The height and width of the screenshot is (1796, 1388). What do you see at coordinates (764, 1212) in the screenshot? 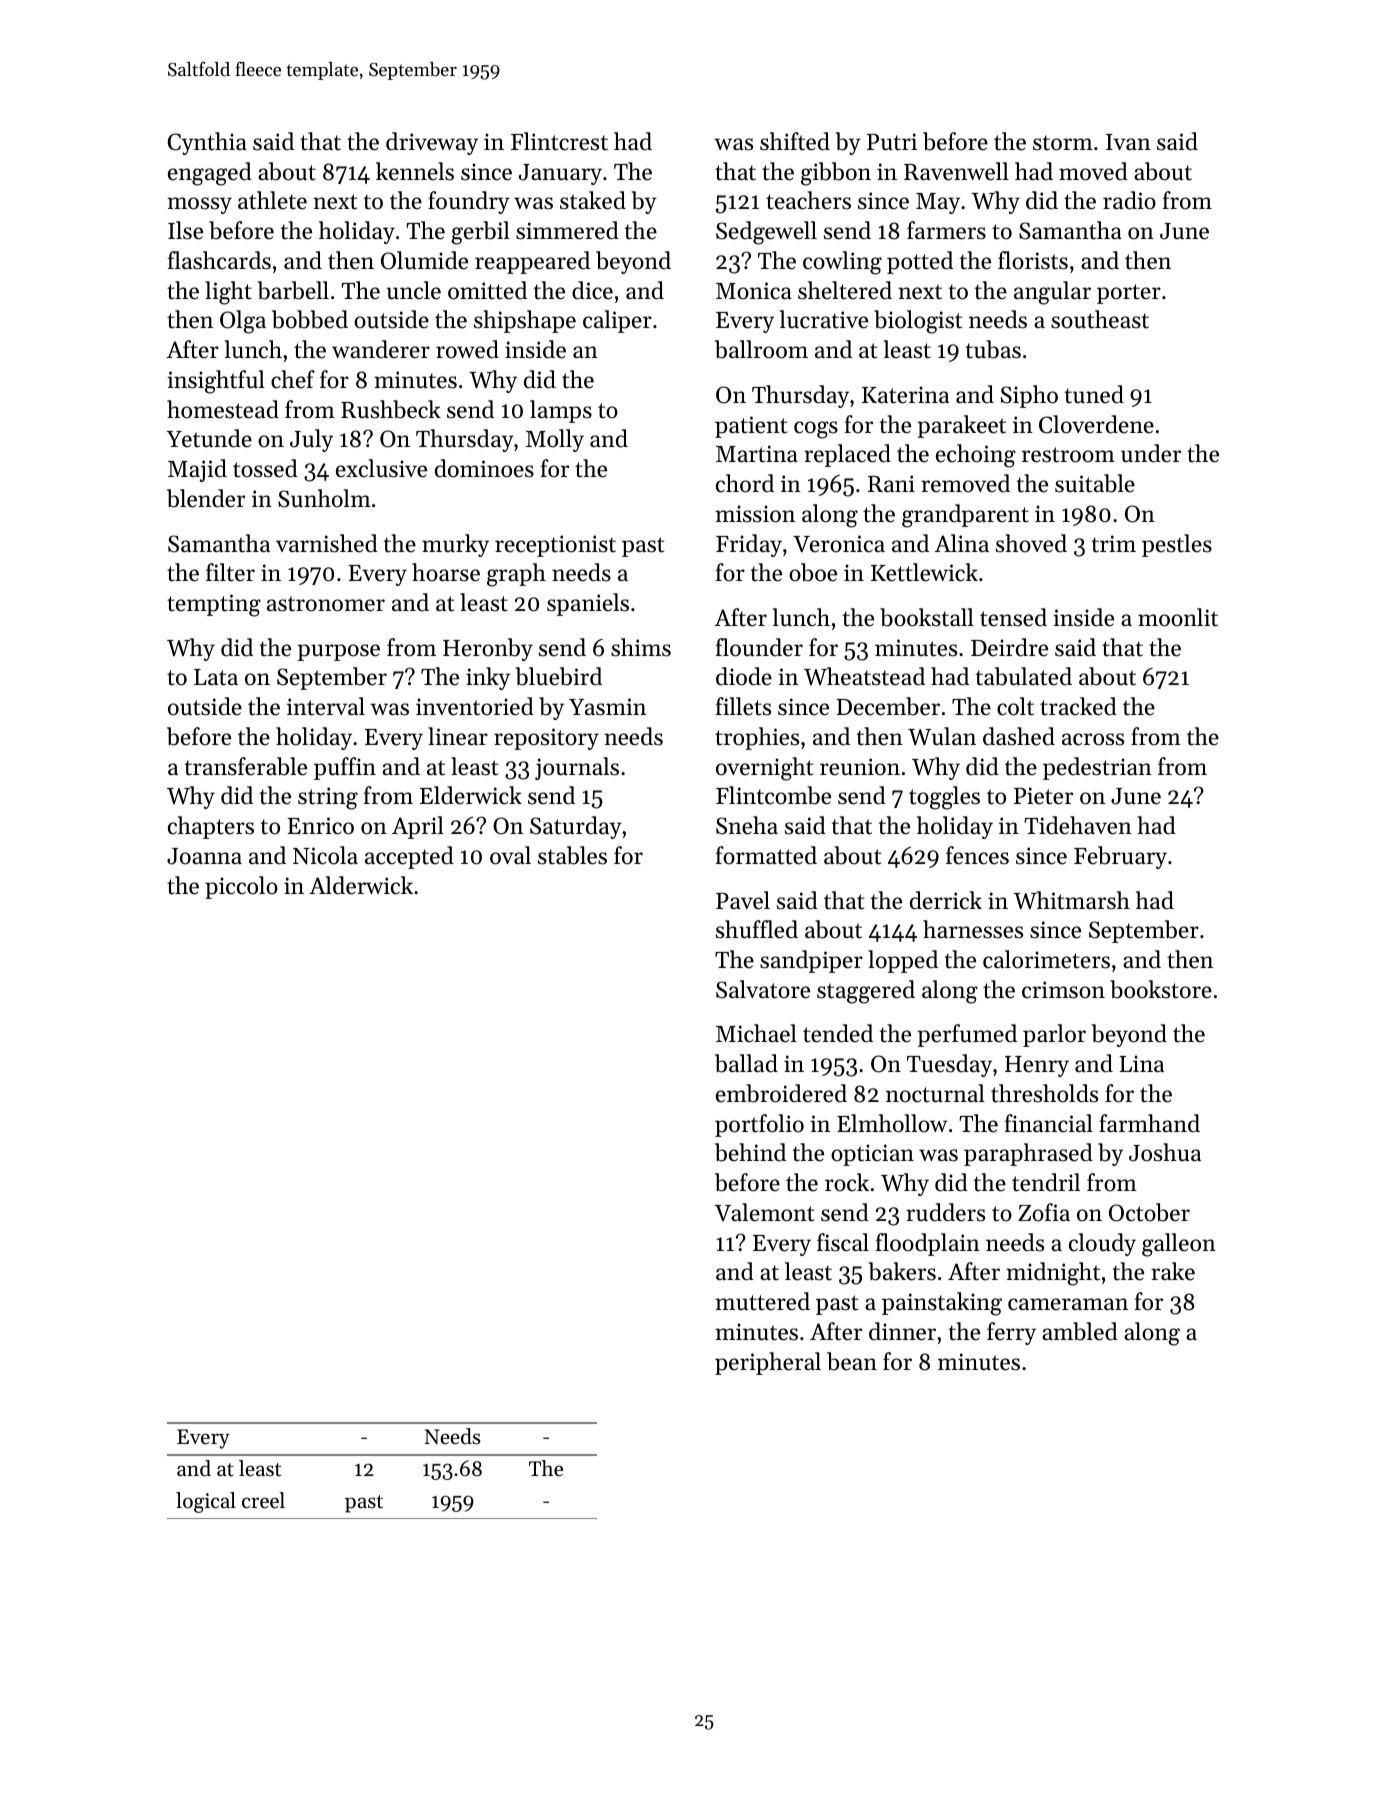
I see `Valemont` at bounding box center [764, 1212].
